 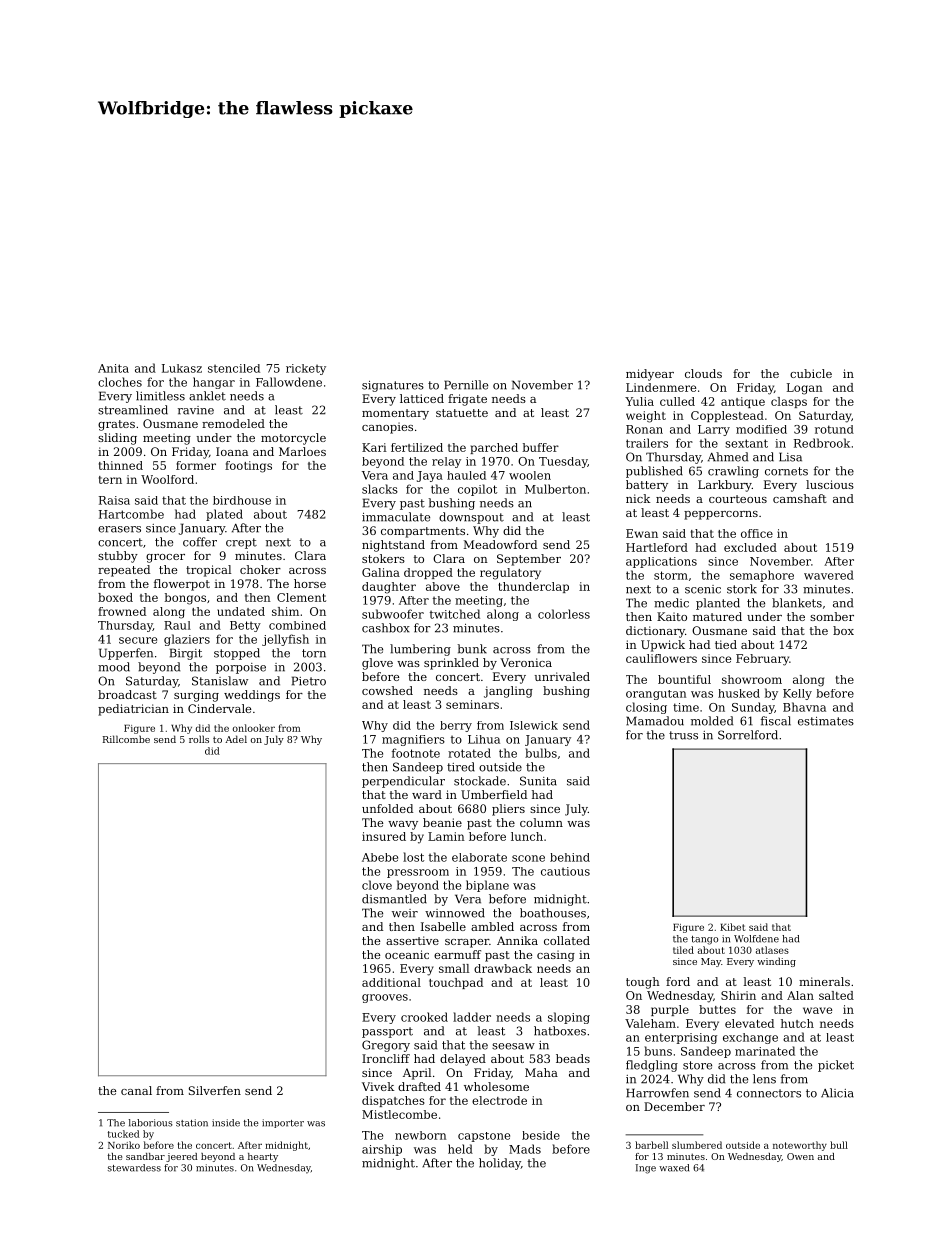 What do you see at coordinates (418, 873) in the screenshot?
I see `pressroom` at bounding box center [418, 873].
